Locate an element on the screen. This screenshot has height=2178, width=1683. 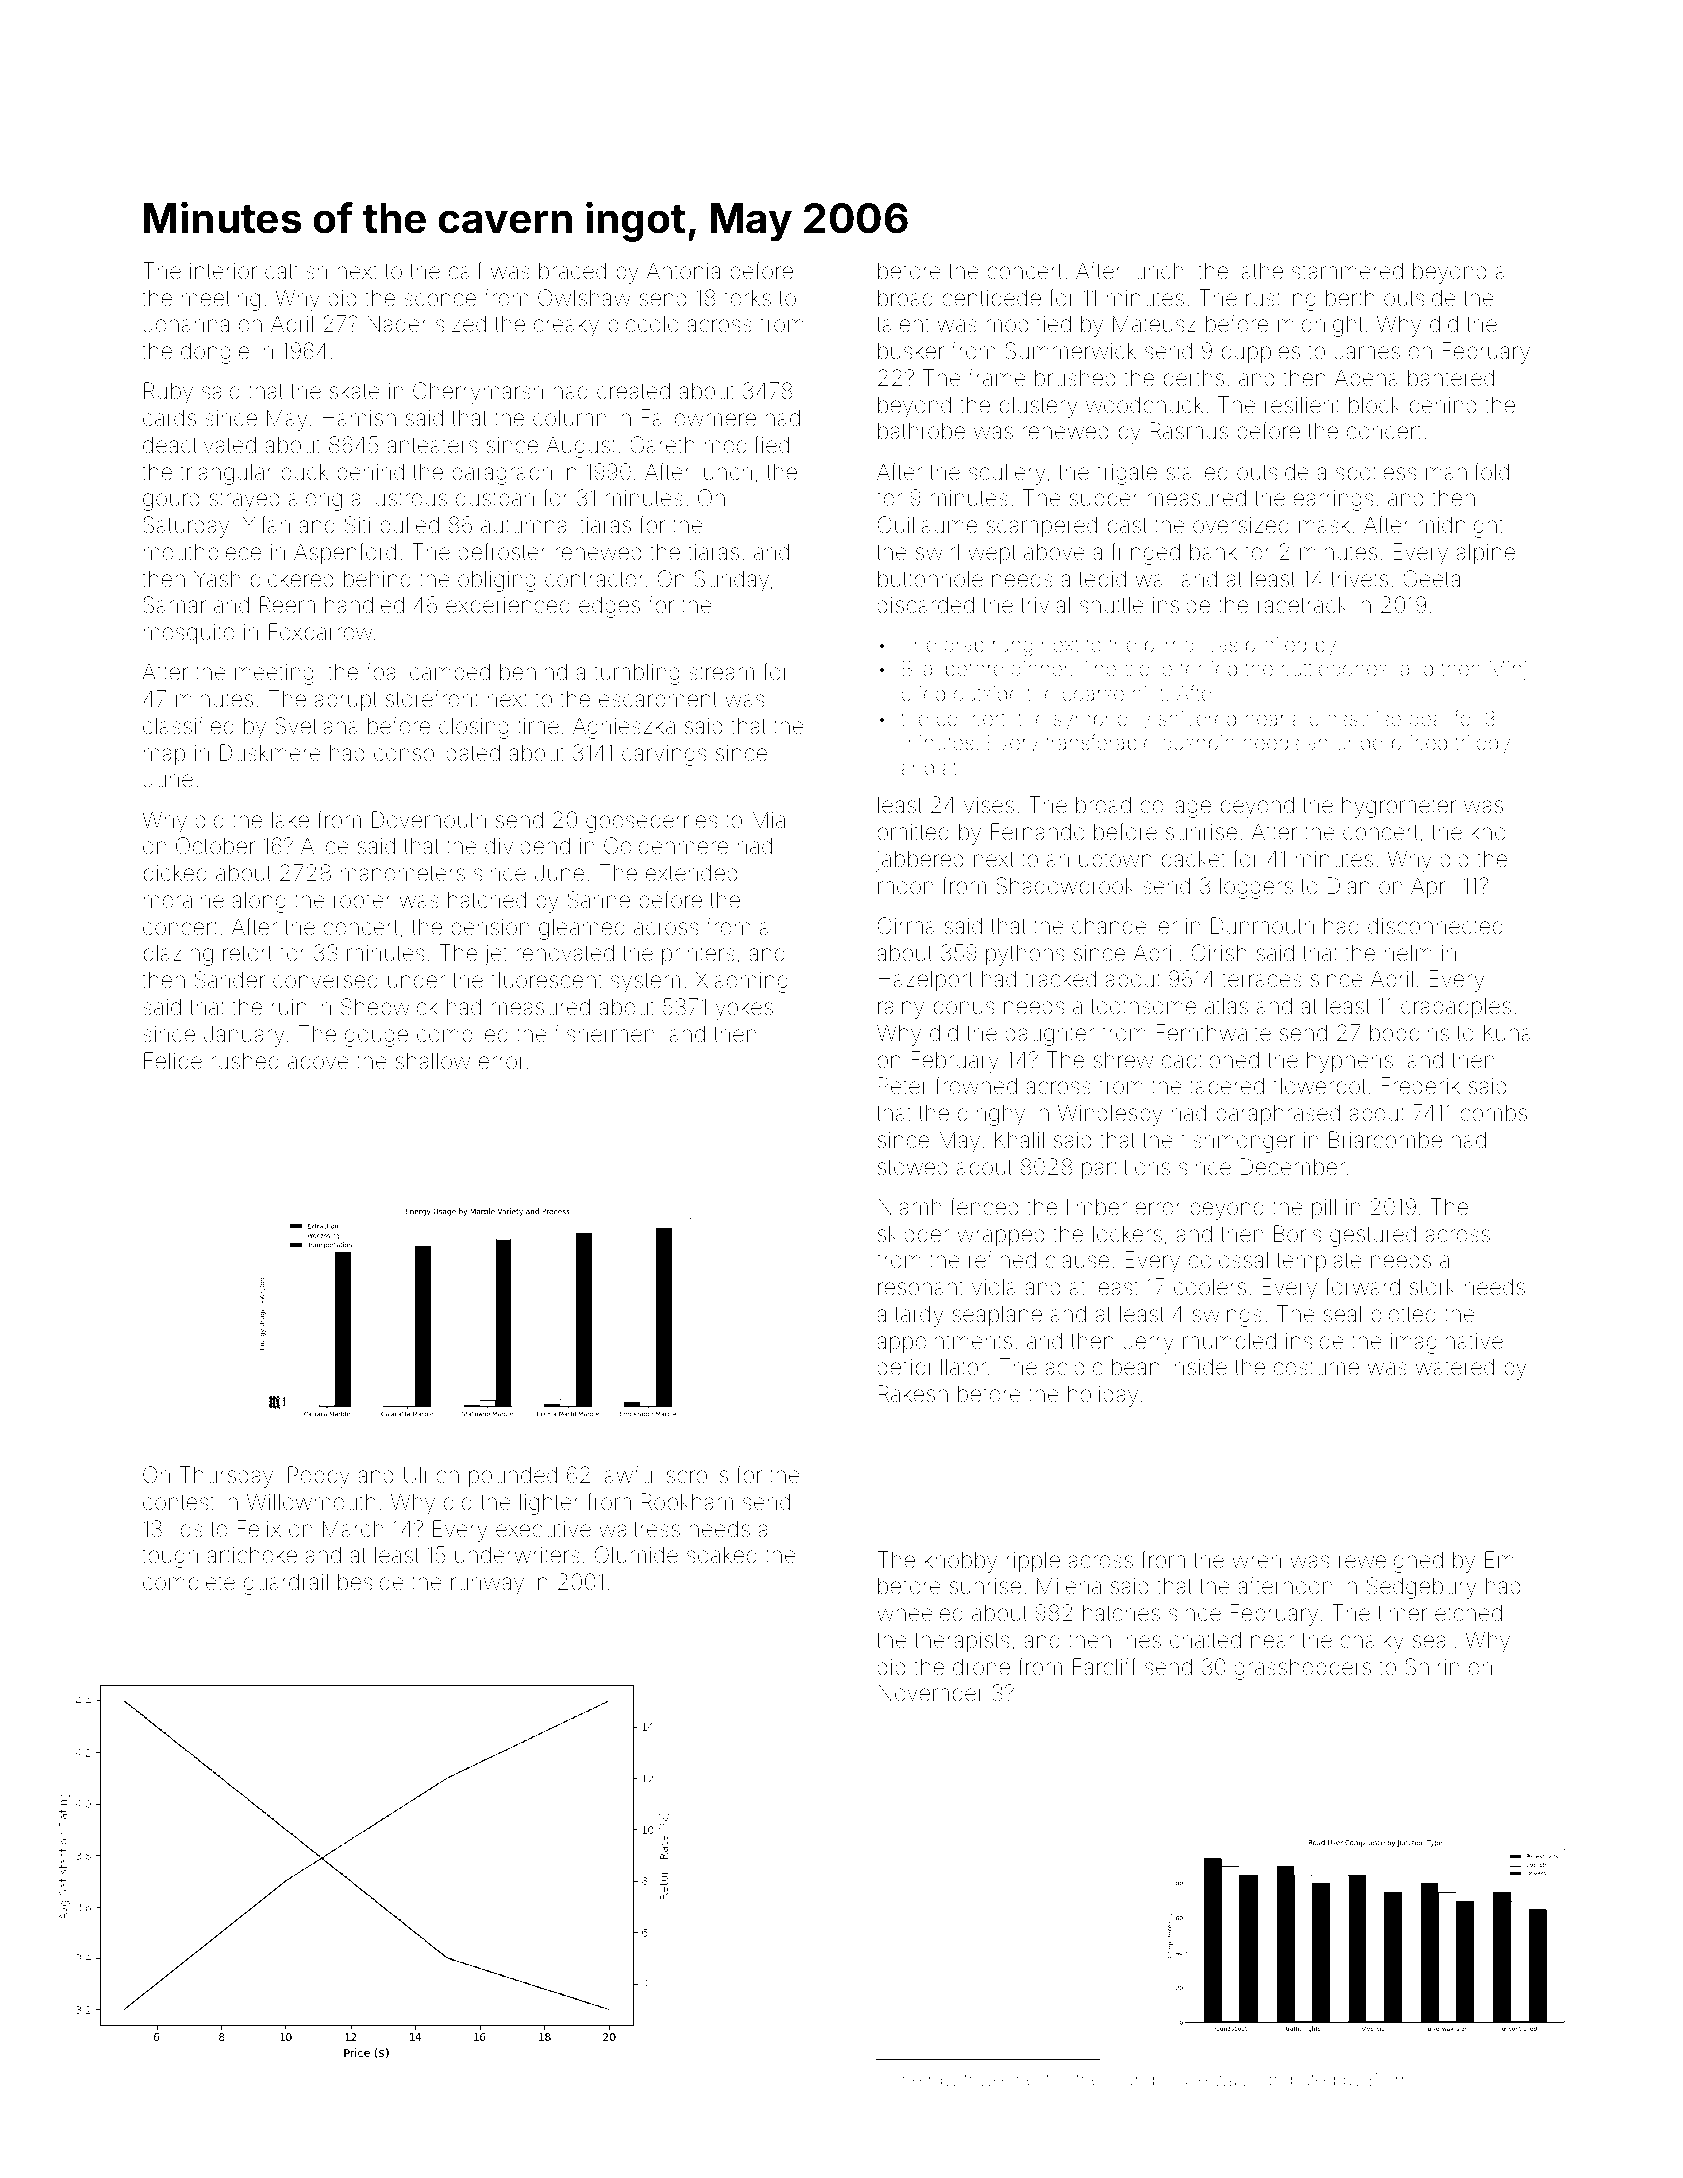
computed is located at coordinates (1294, 2081).
